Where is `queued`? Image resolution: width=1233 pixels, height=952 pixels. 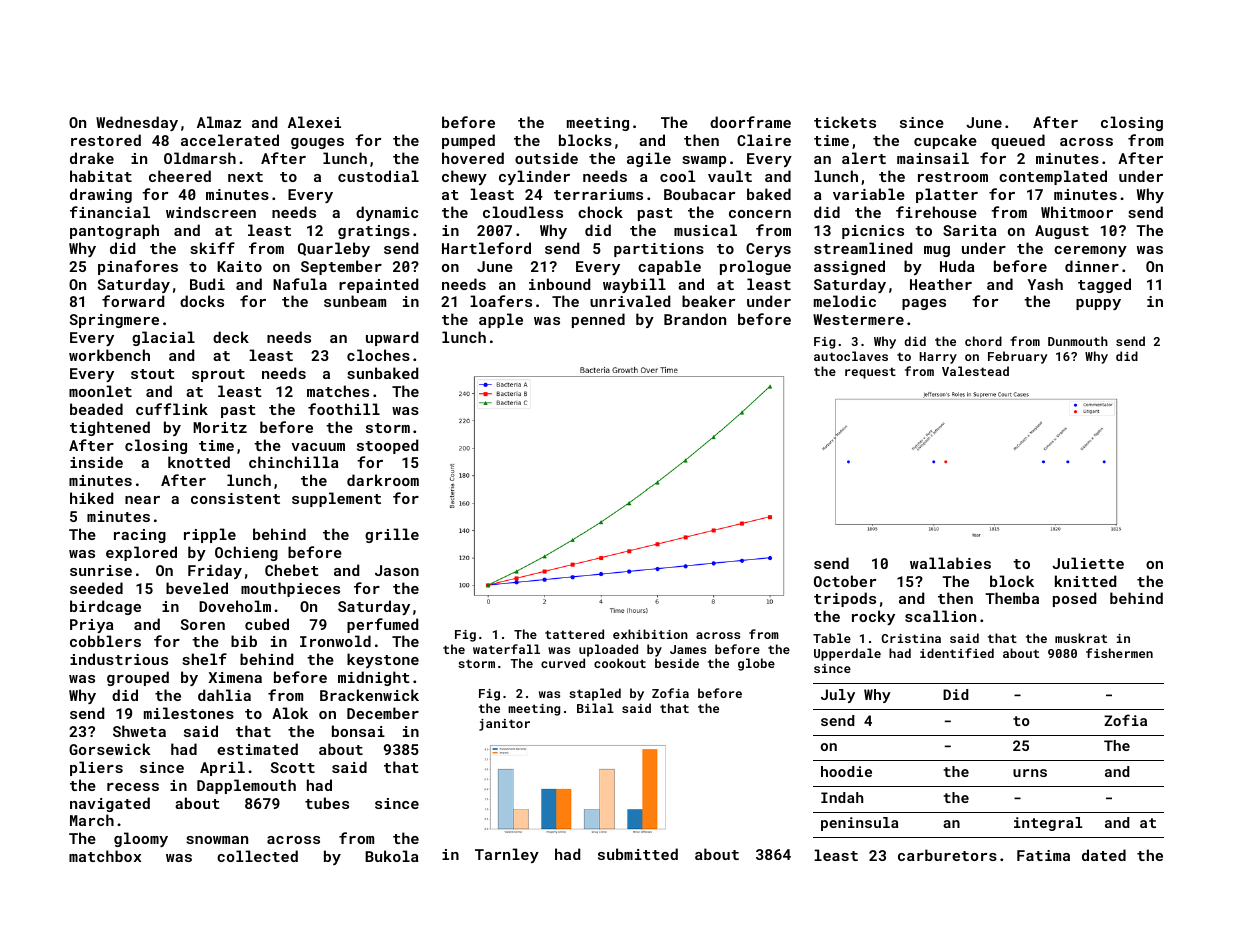
queued is located at coordinates (1018, 141).
